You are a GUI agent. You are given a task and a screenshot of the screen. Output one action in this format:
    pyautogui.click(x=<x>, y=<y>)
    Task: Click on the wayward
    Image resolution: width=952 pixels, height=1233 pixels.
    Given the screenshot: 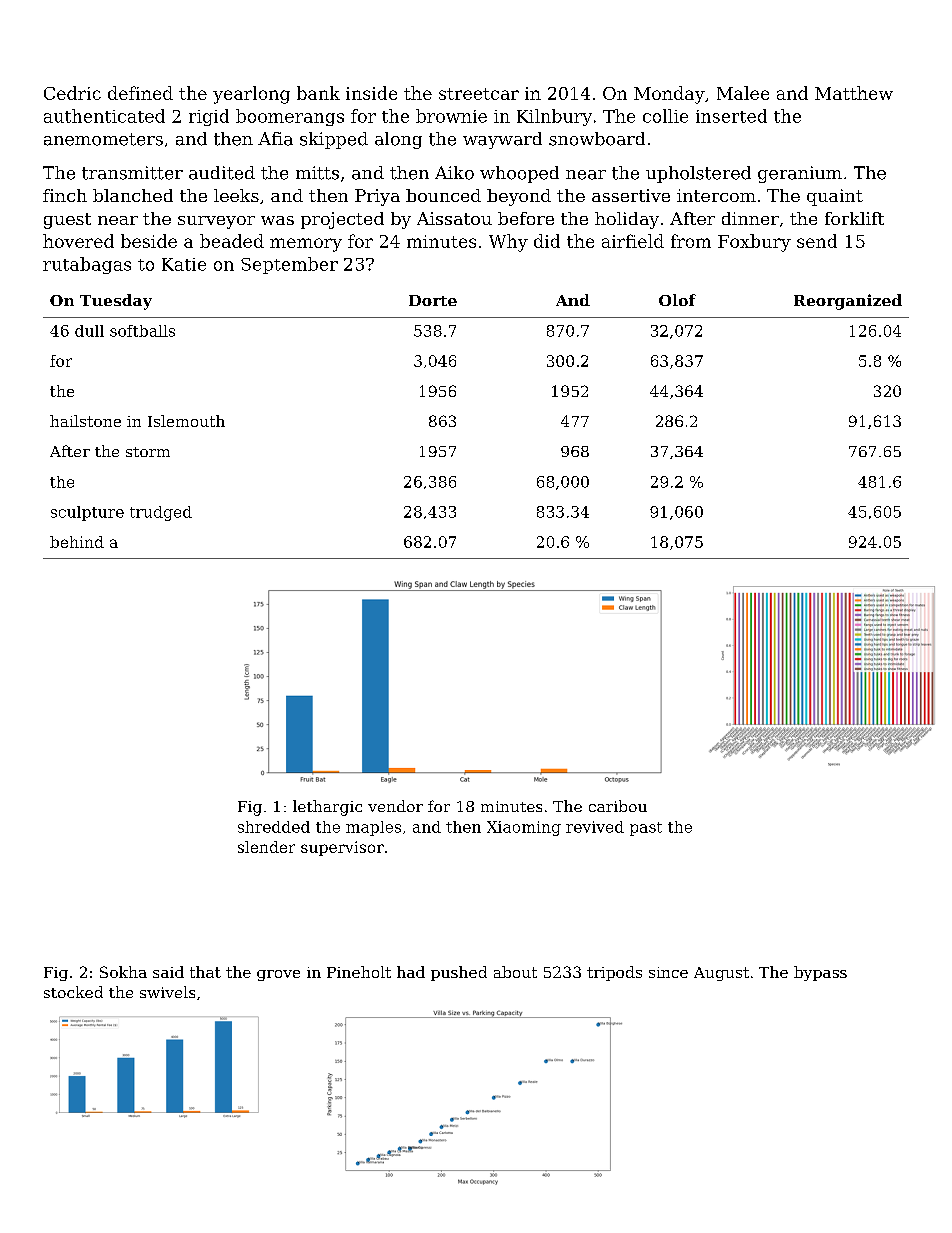 What is the action you would take?
    pyautogui.click(x=502, y=140)
